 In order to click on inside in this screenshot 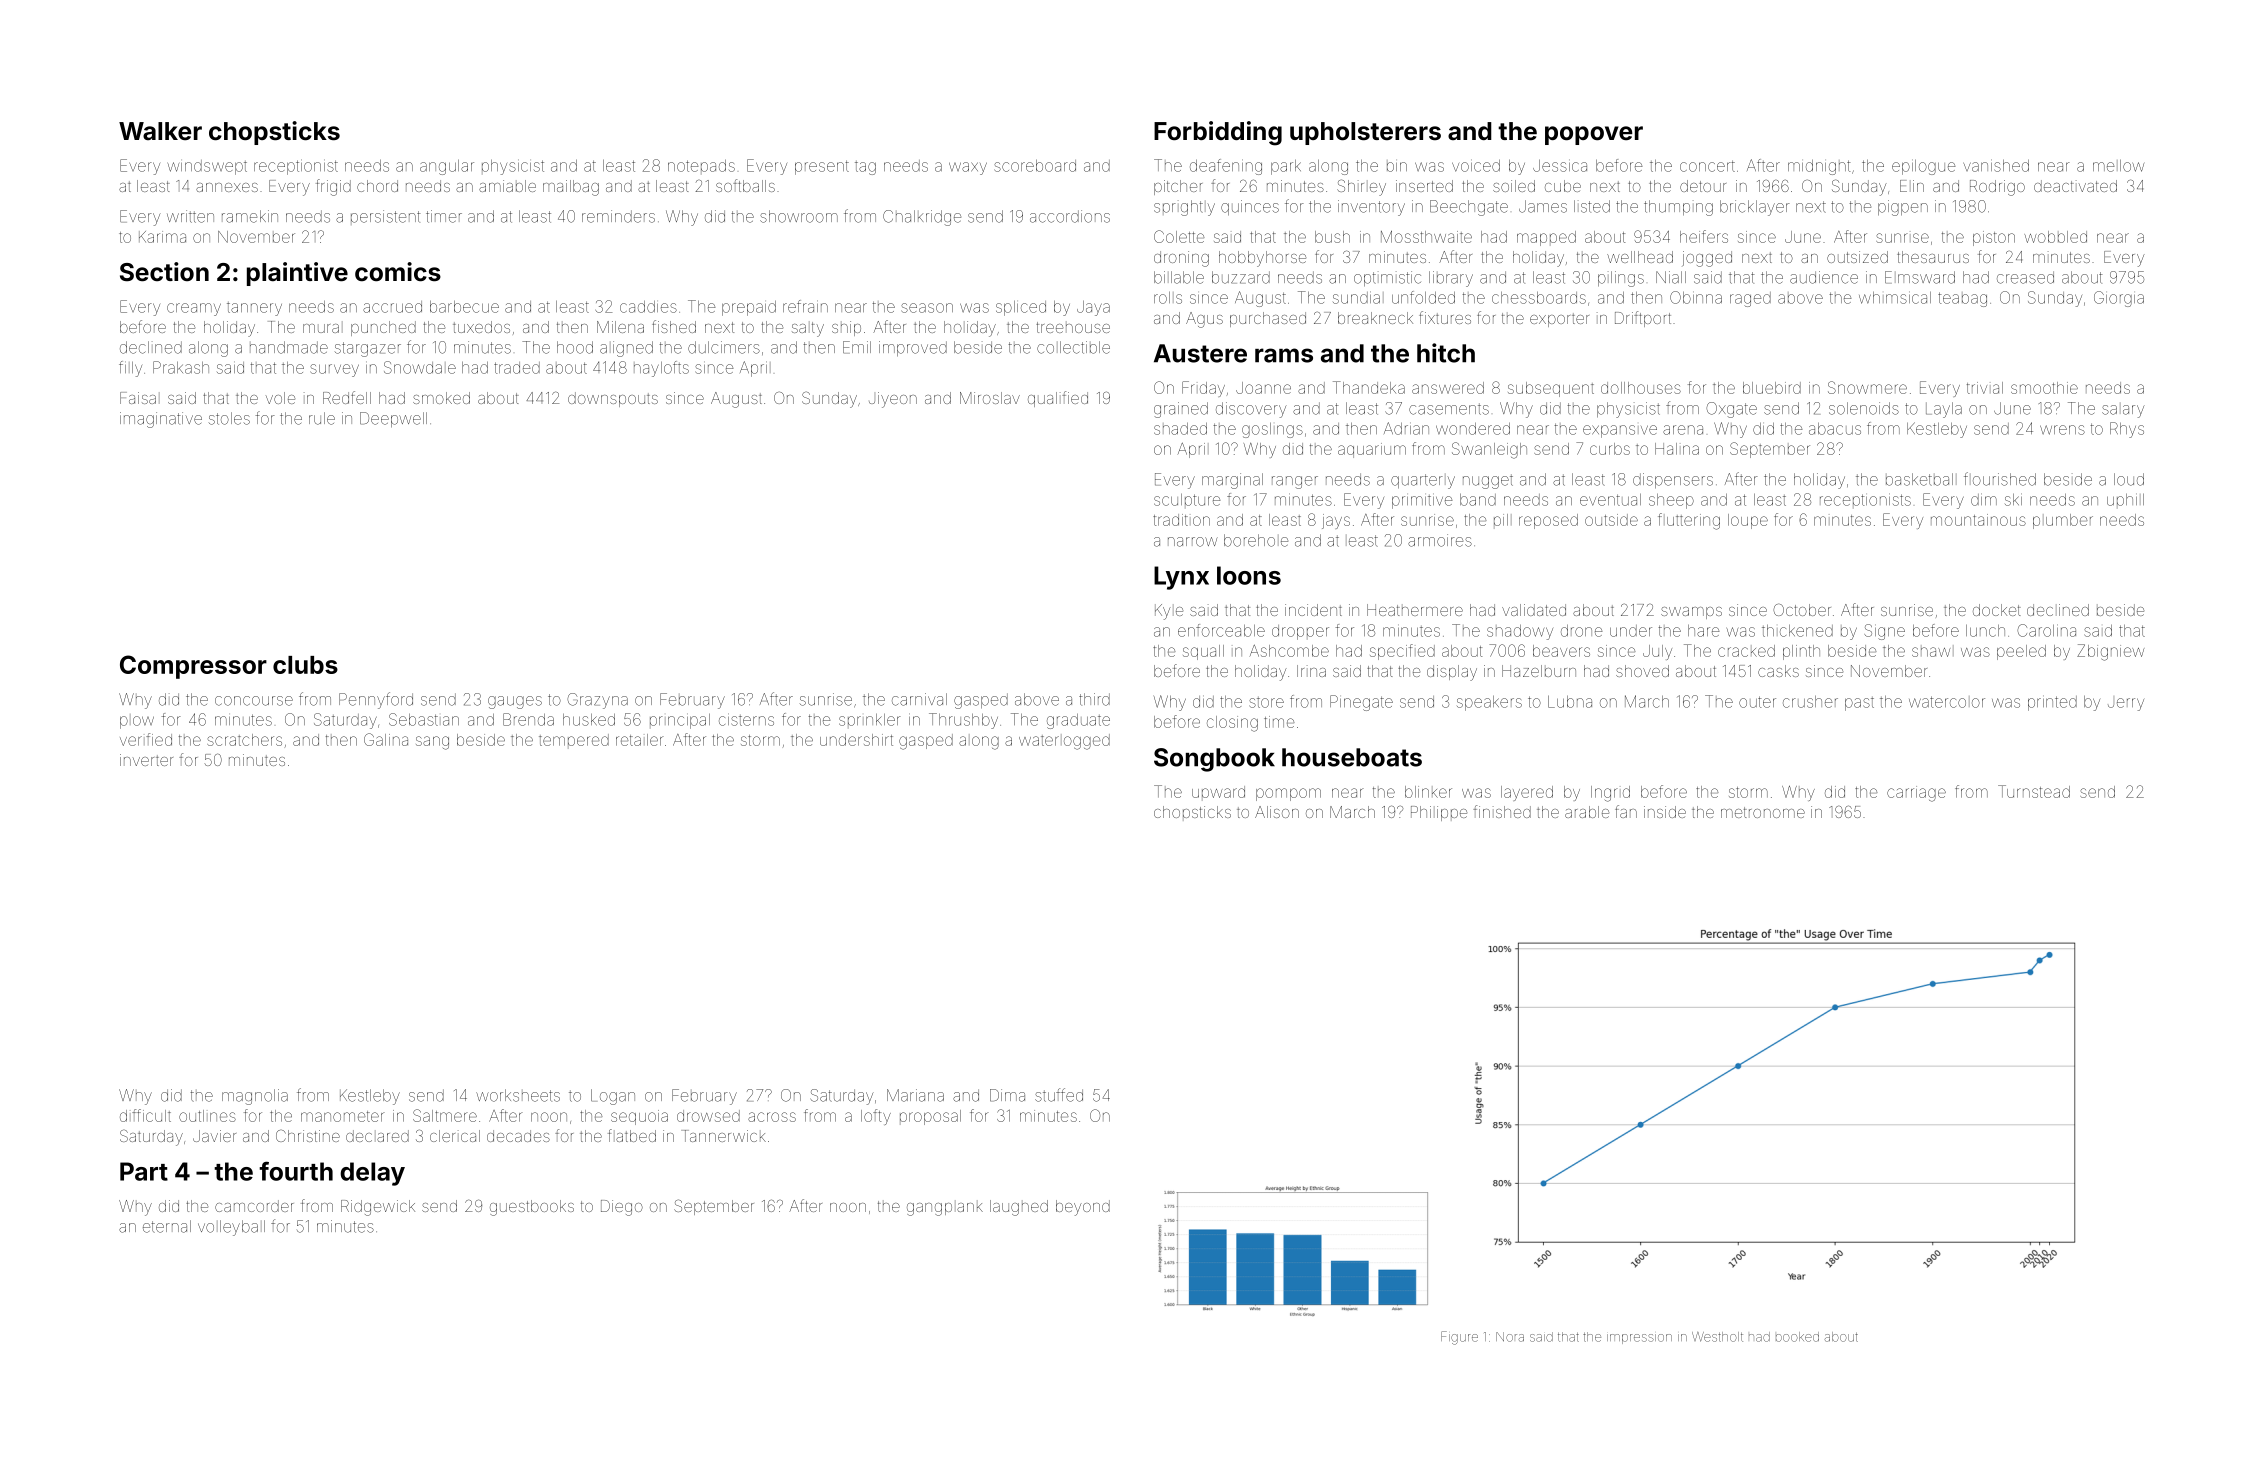, I will do `click(1665, 812)`.
